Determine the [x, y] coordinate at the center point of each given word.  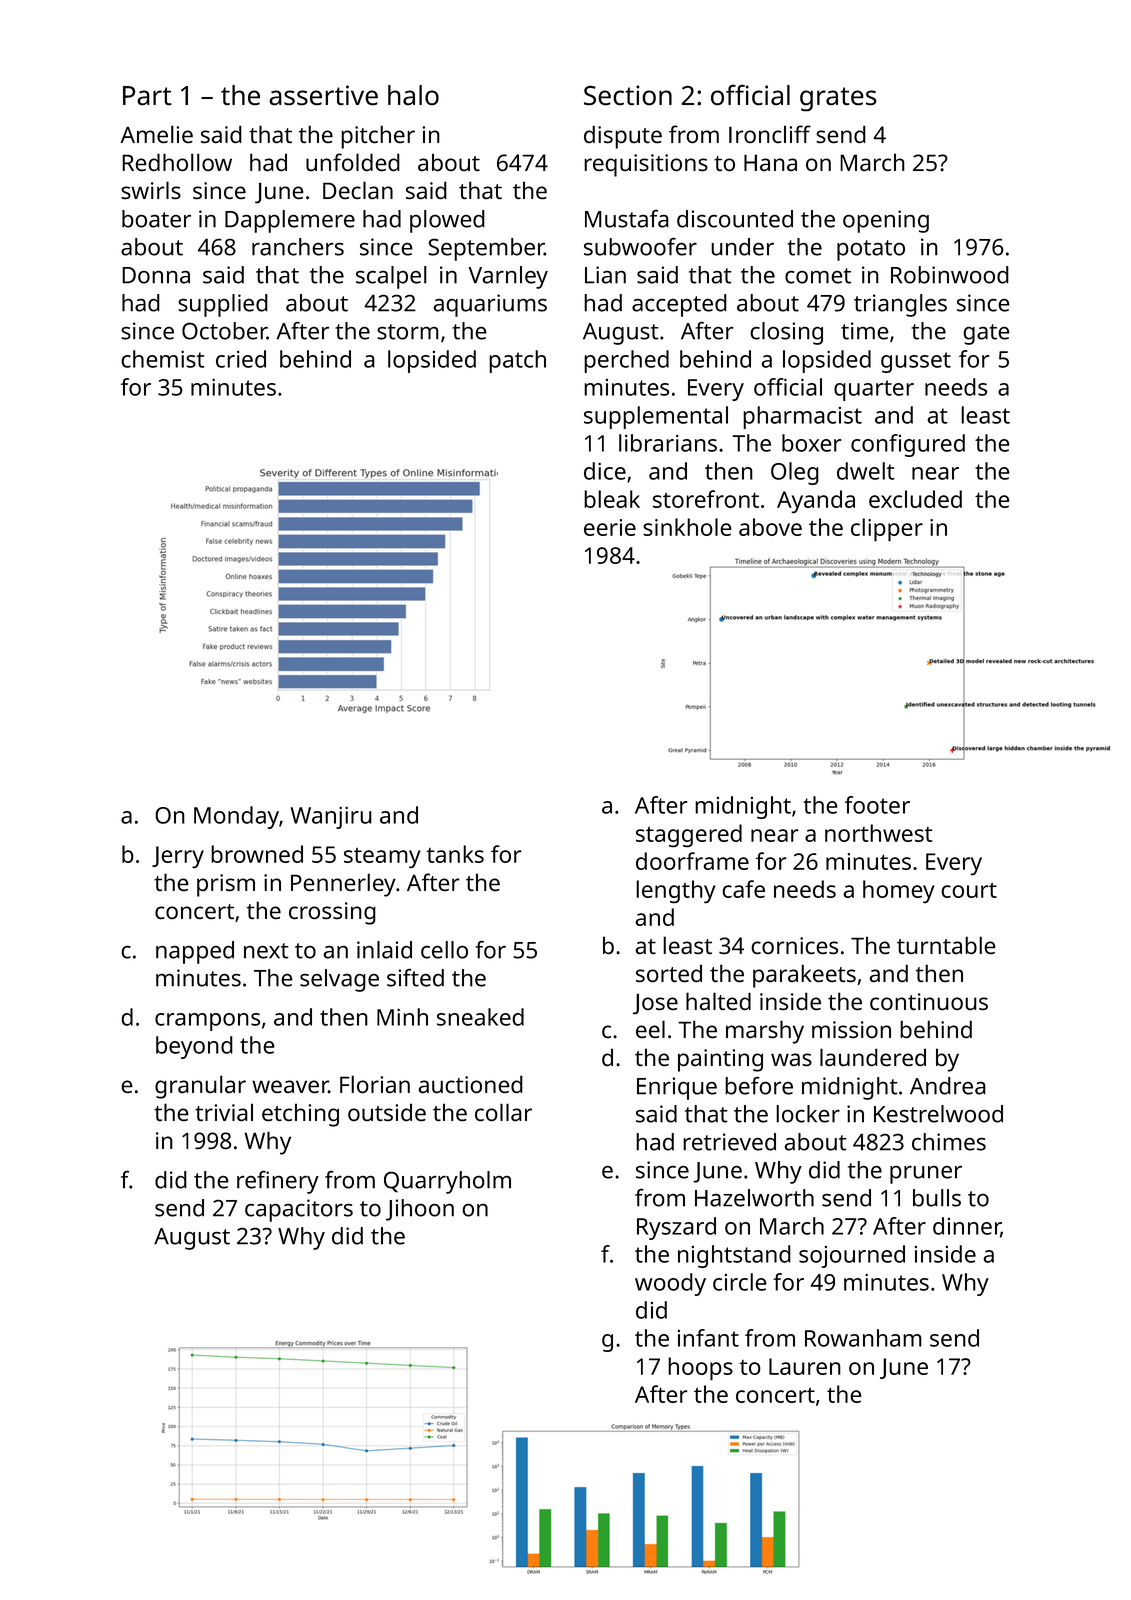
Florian [375, 1084]
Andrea [948, 1086]
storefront [706, 499]
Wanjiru [331, 817]
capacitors [299, 1210]
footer [877, 805]
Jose [655, 1003]
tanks [455, 854]
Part [147, 95]
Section [628, 95]
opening [886, 221]
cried [241, 359]
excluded [915, 499]
